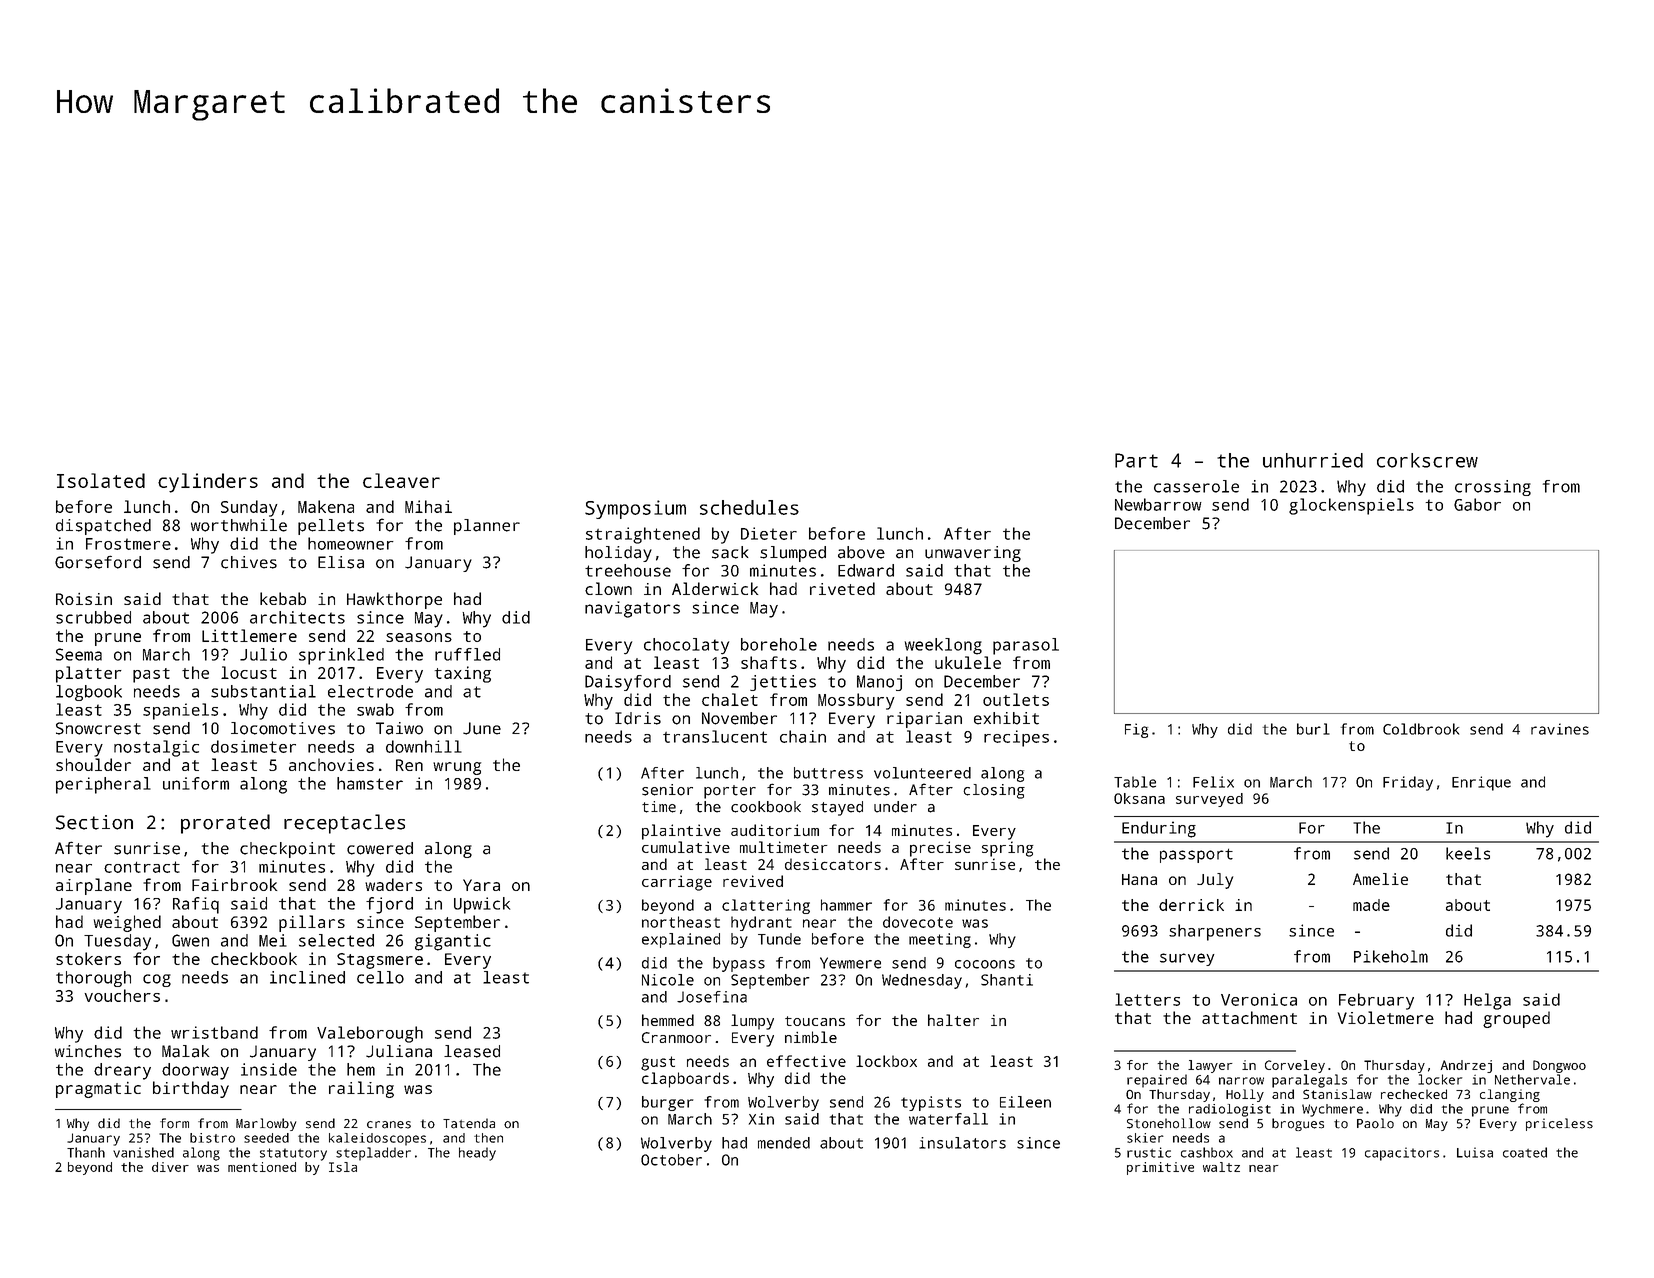 The height and width of the screenshot is (1278, 1654). What do you see at coordinates (828, 773) in the screenshot?
I see `buttress` at bounding box center [828, 773].
